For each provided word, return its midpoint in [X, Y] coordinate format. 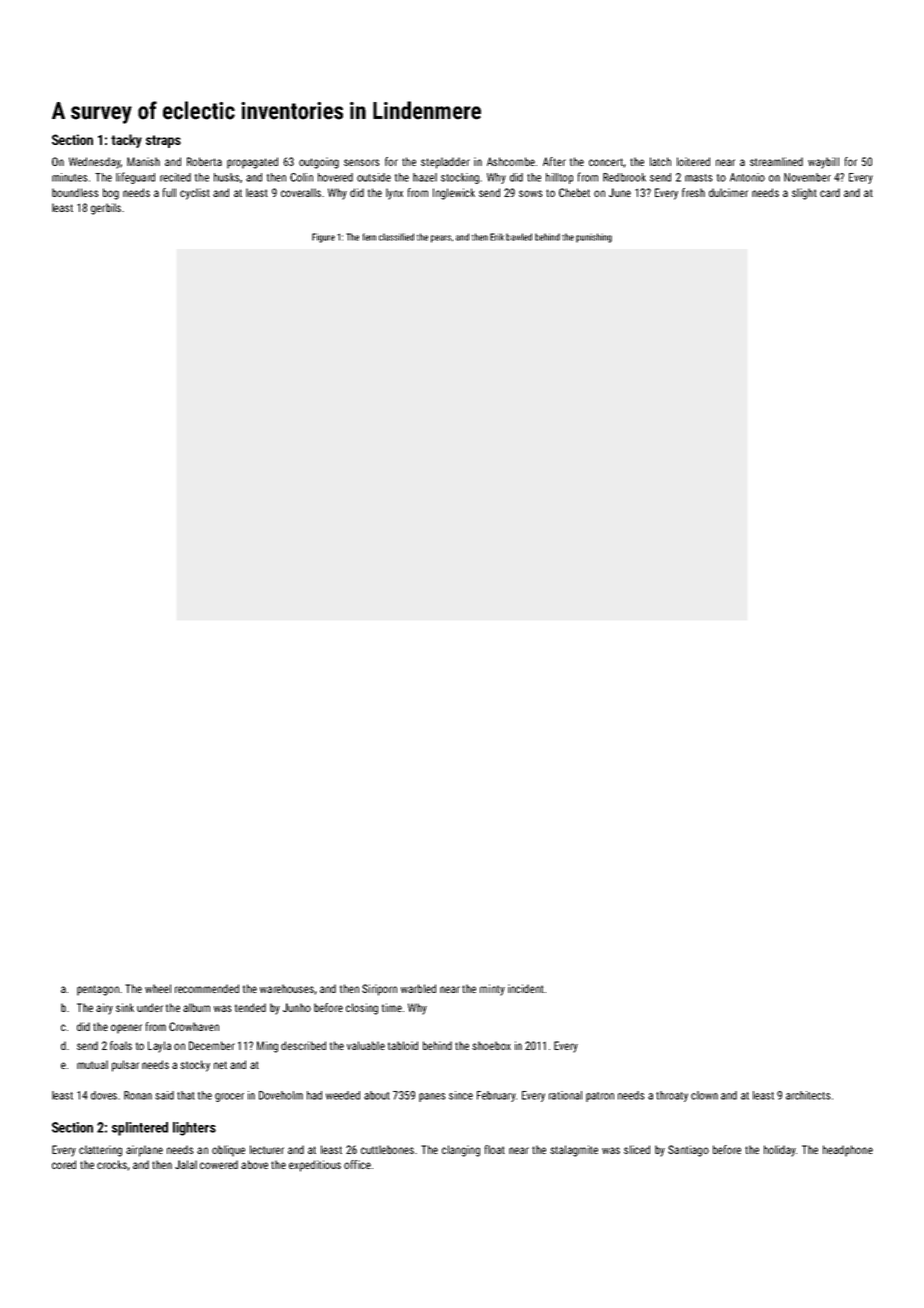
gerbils [106, 209]
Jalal [186, 1164]
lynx [394, 194]
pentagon [98, 990]
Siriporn [379, 990]
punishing [594, 238]
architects [808, 1095]
